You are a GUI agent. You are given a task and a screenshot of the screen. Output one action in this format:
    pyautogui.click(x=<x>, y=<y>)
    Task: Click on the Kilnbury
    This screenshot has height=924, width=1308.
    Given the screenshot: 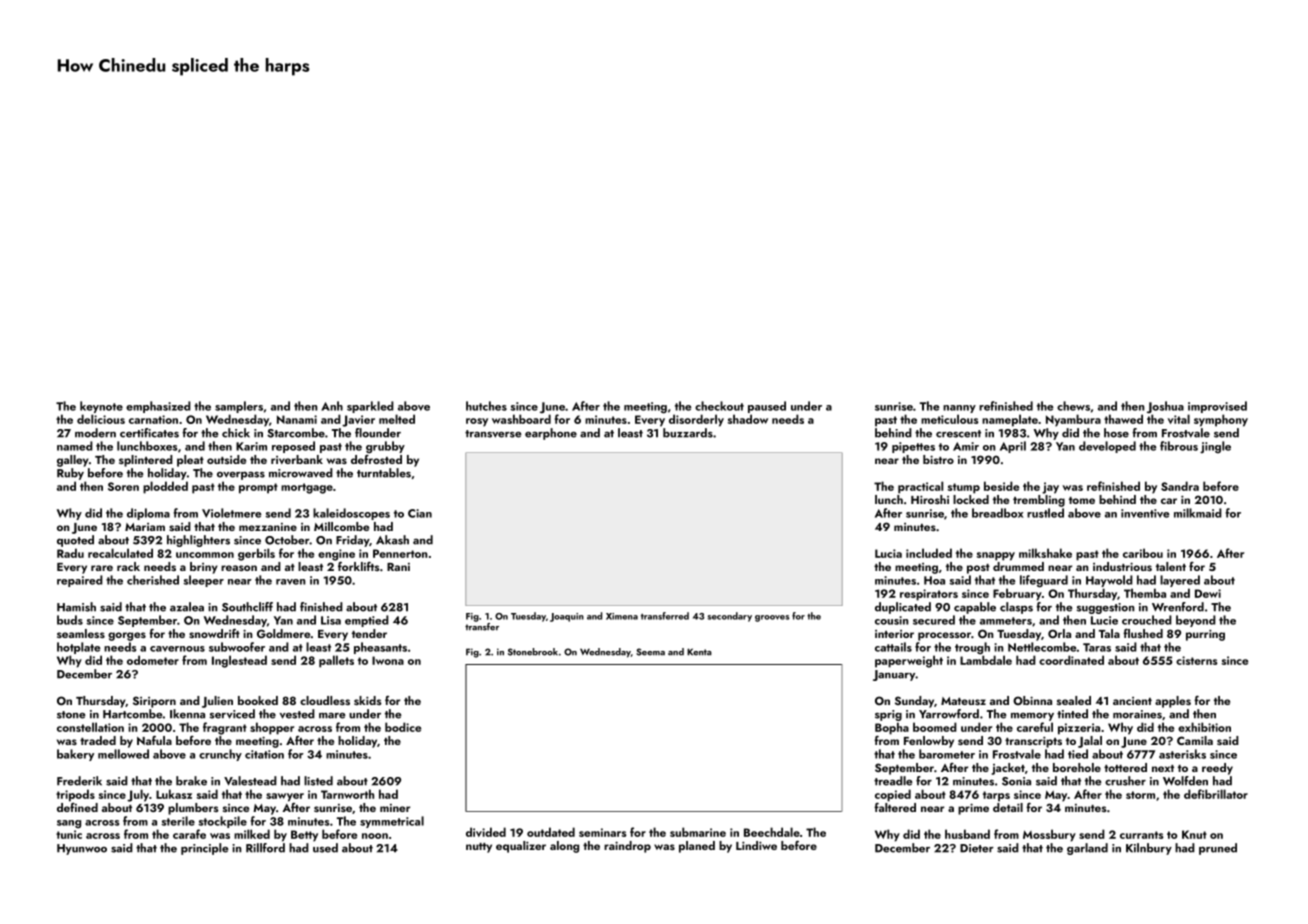 What is the action you would take?
    pyautogui.click(x=1149, y=849)
